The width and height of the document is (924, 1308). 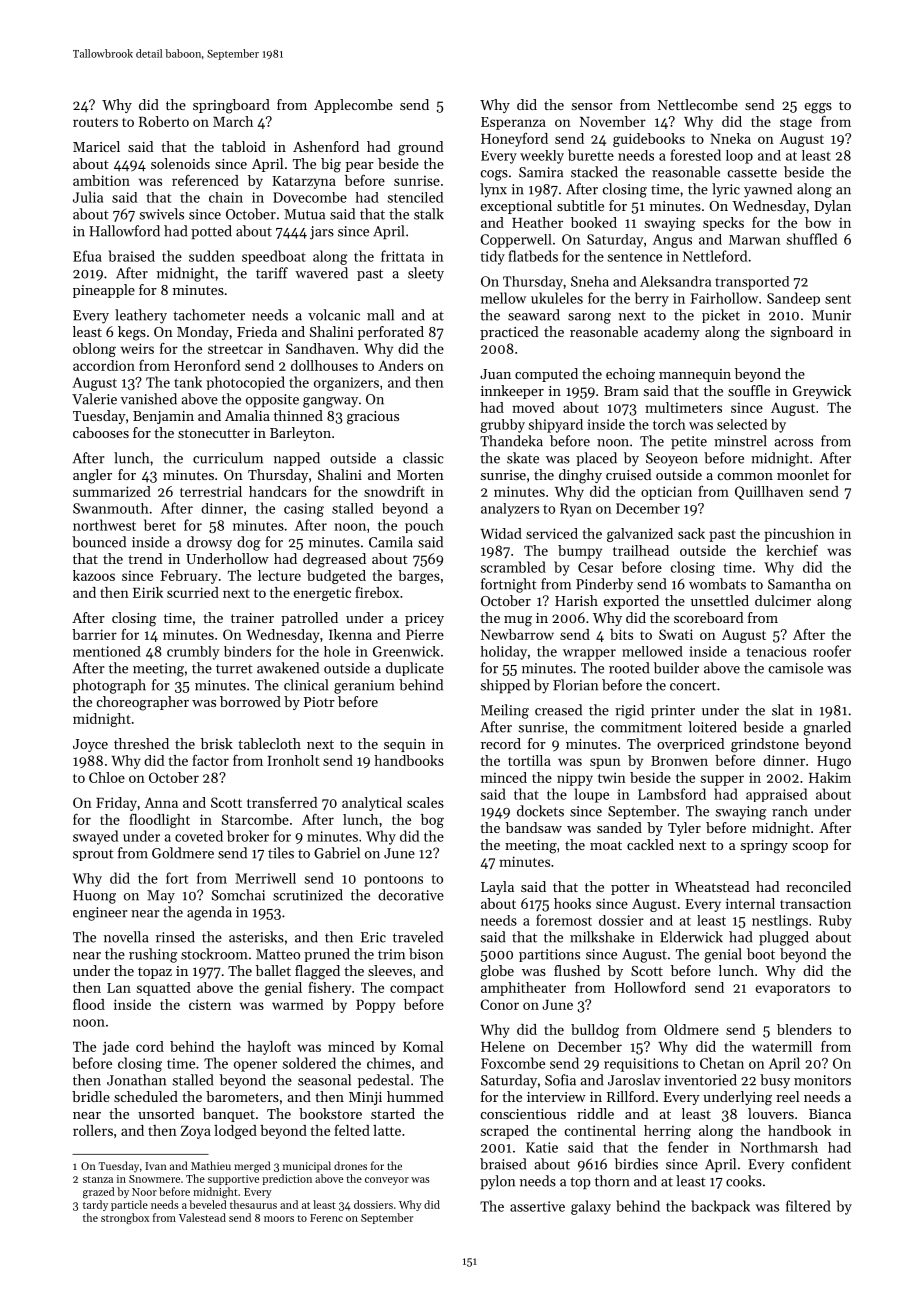 What do you see at coordinates (720, 600) in the document?
I see `unsettled` at bounding box center [720, 600].
